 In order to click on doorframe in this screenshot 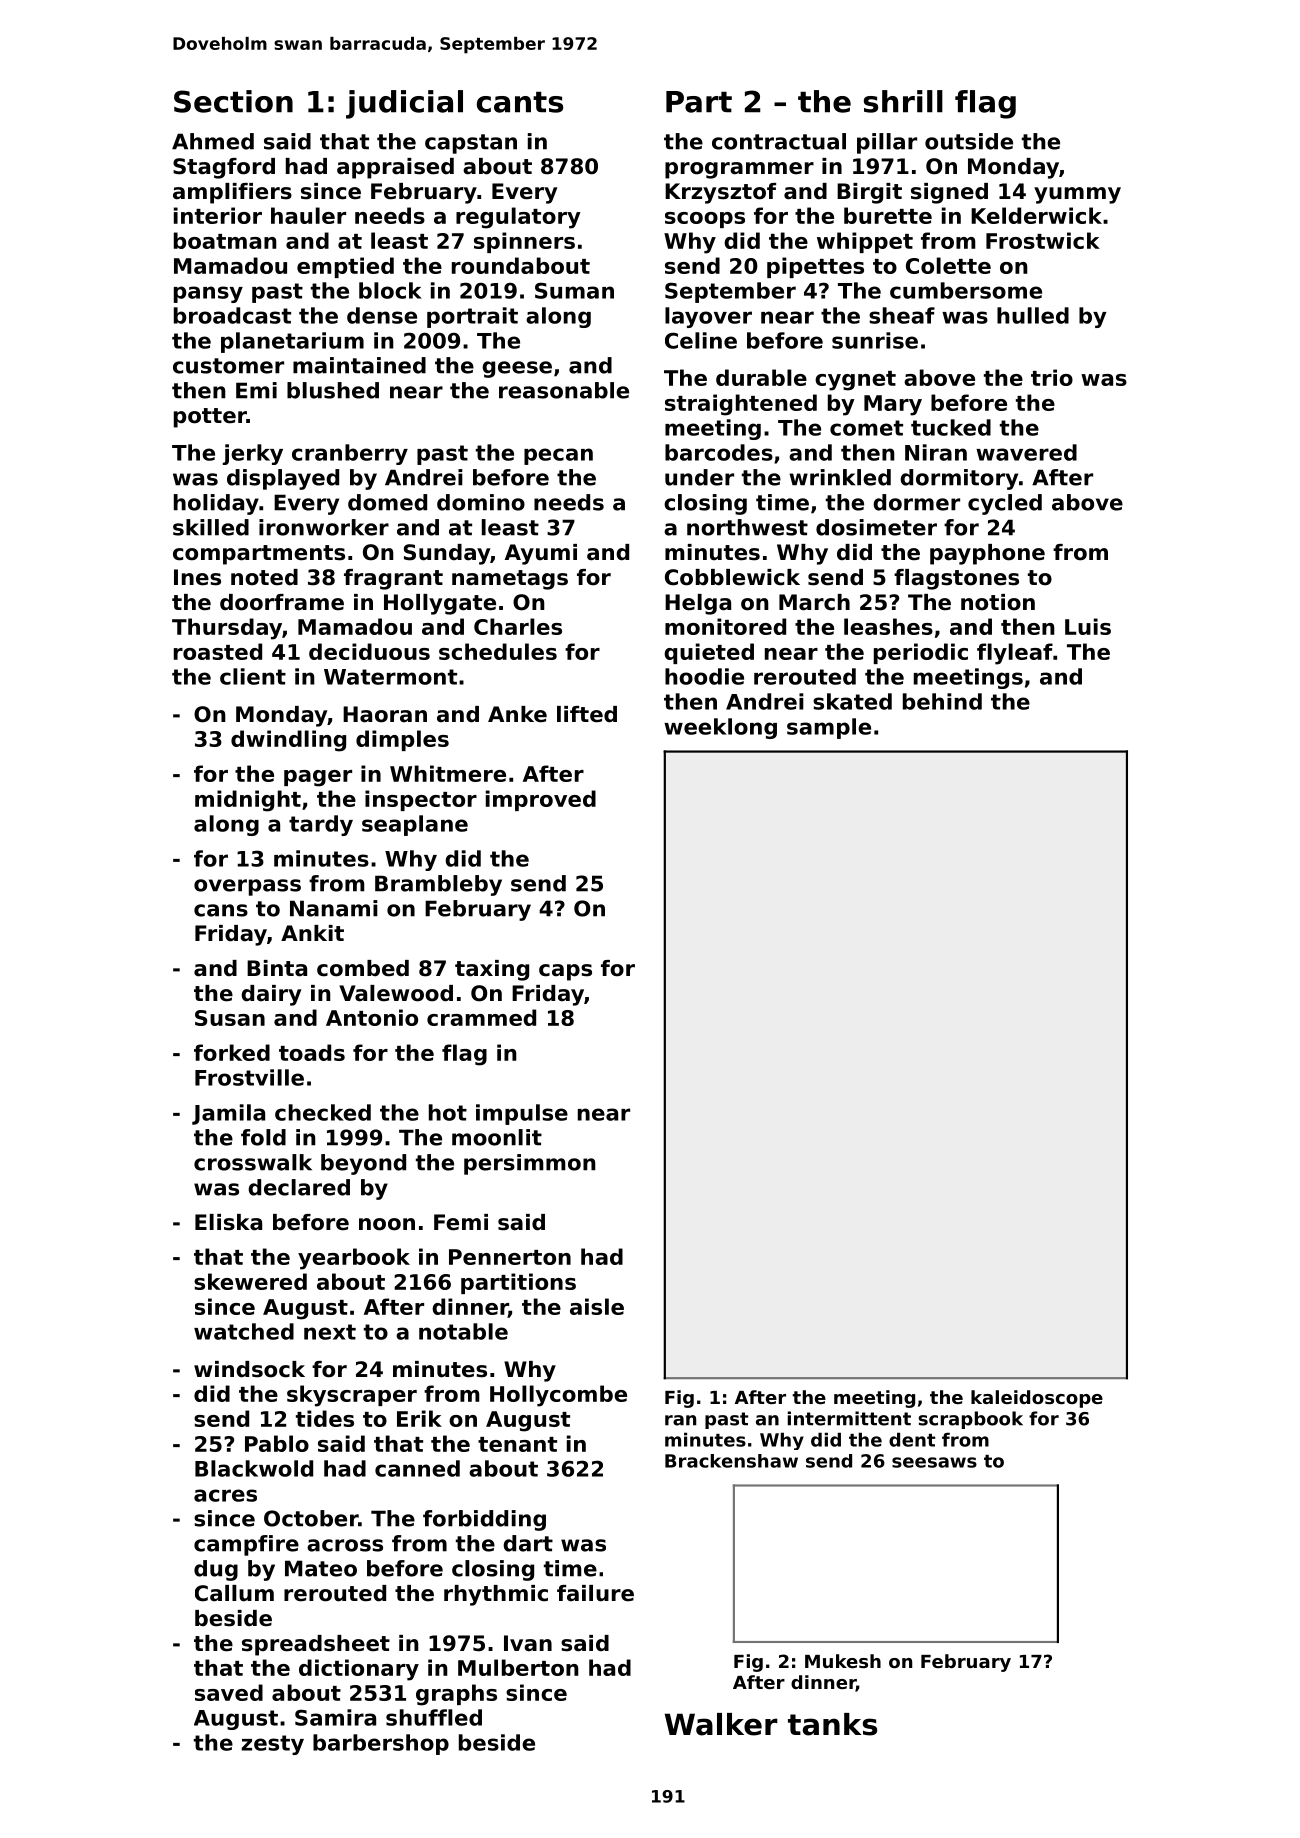, I will do `click(282, 602)`.
